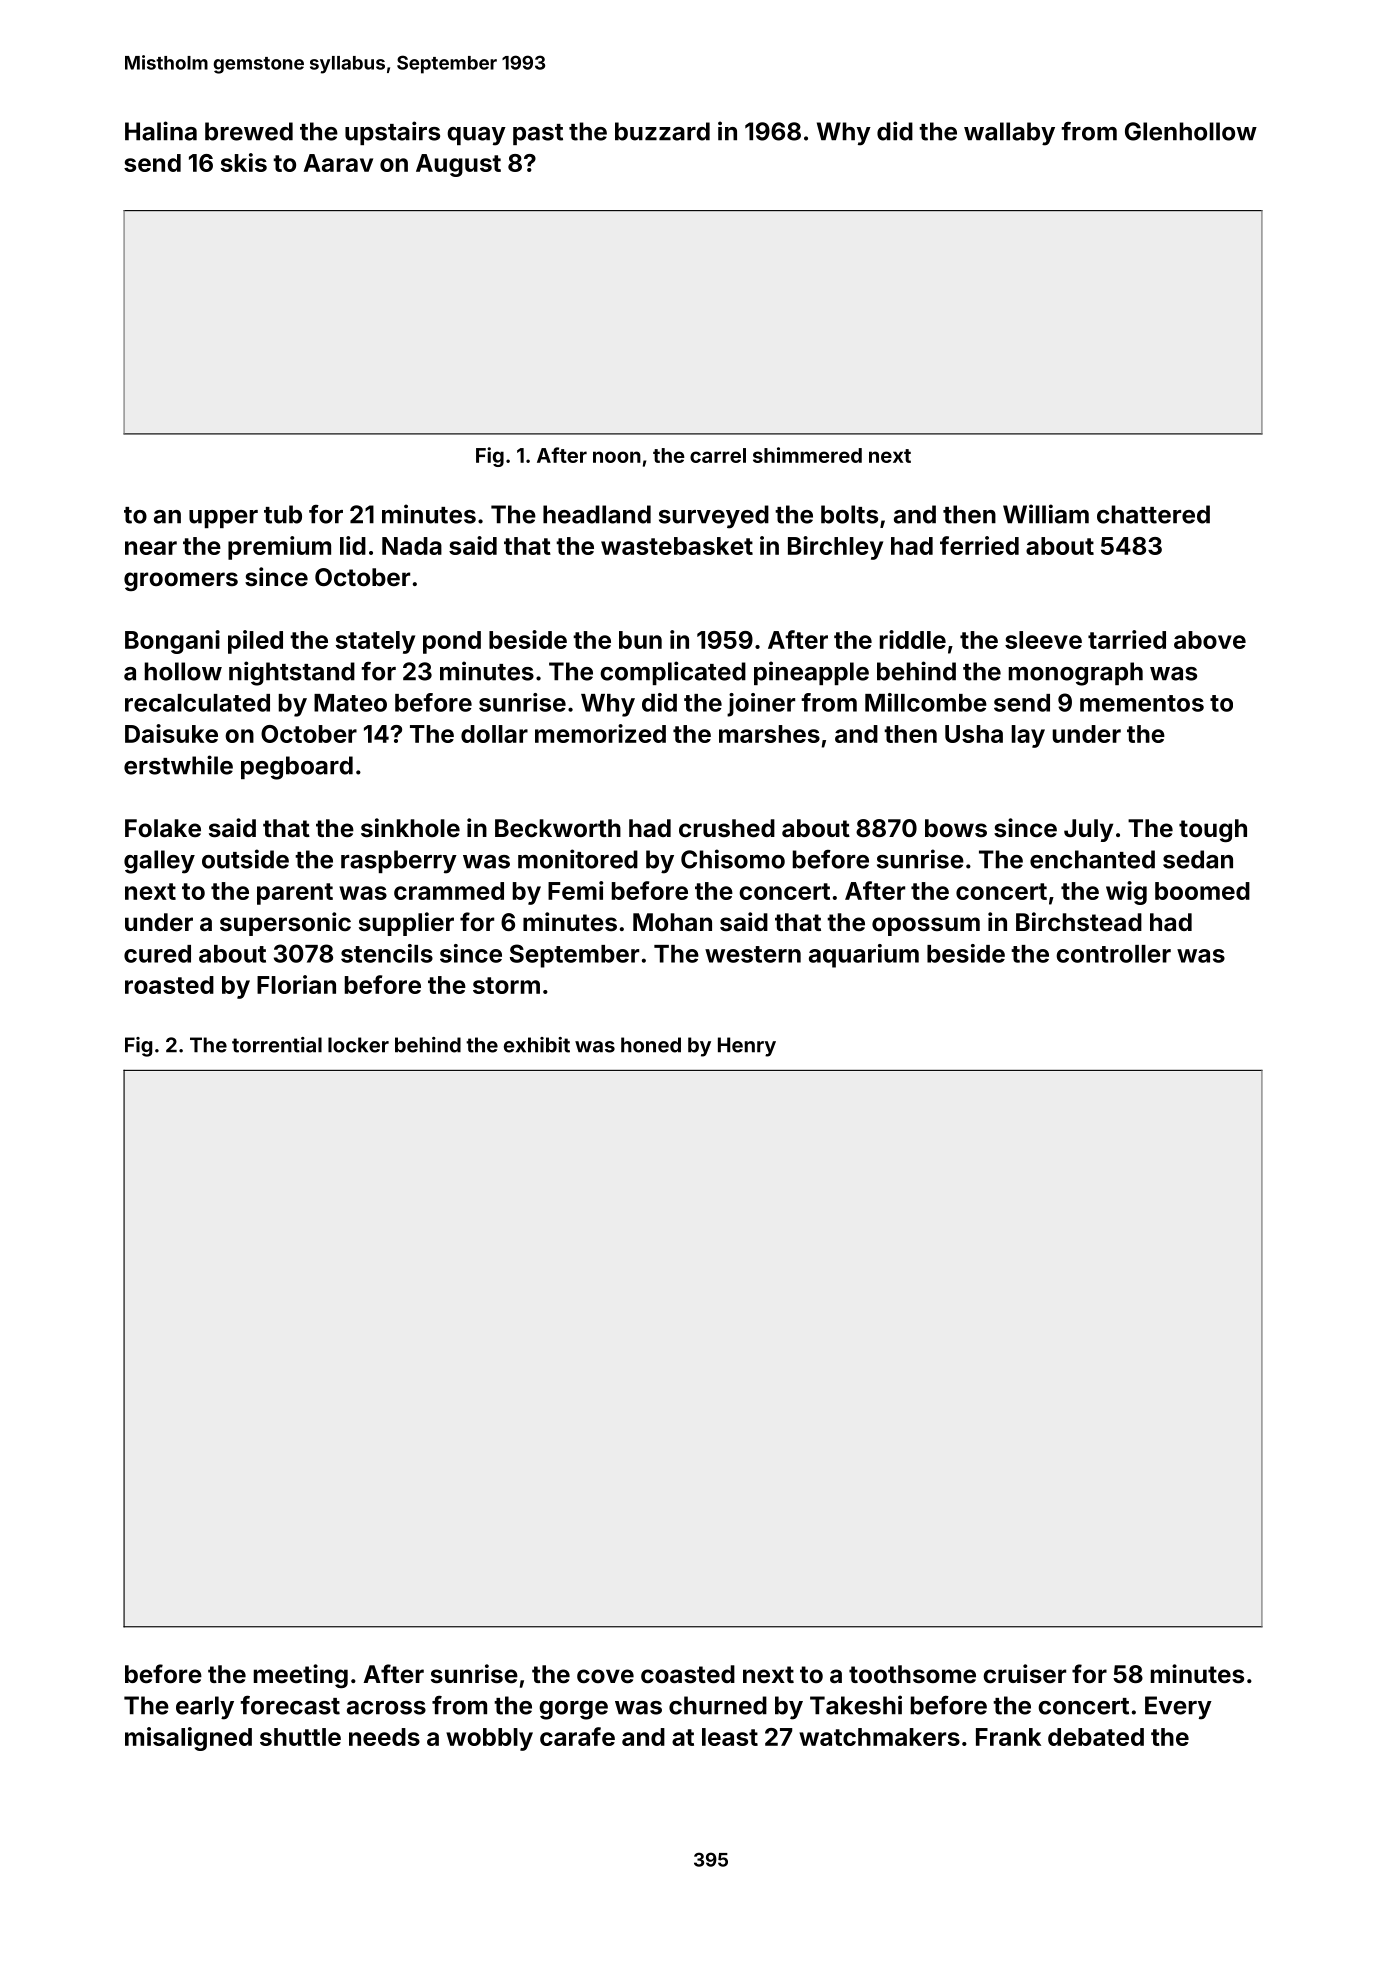 The image size is (1386, 1969). What do you see at coordinates (358, 1045) in the screenshot?
I see `locker` at bounding box center [358, 1045].
